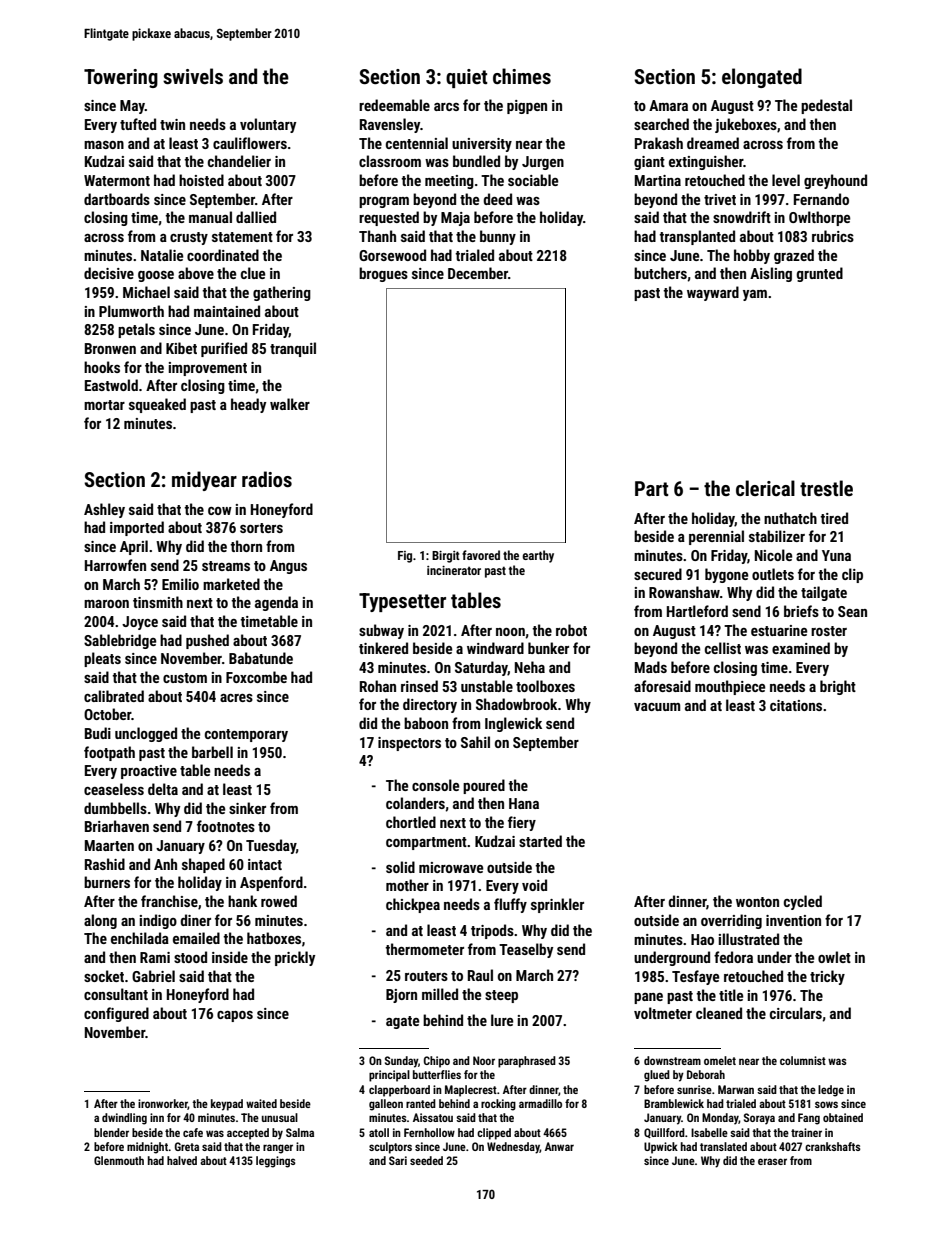  Describe the element at coordinates (246, 546) in the screenshot. I see `thorn` at that location.
